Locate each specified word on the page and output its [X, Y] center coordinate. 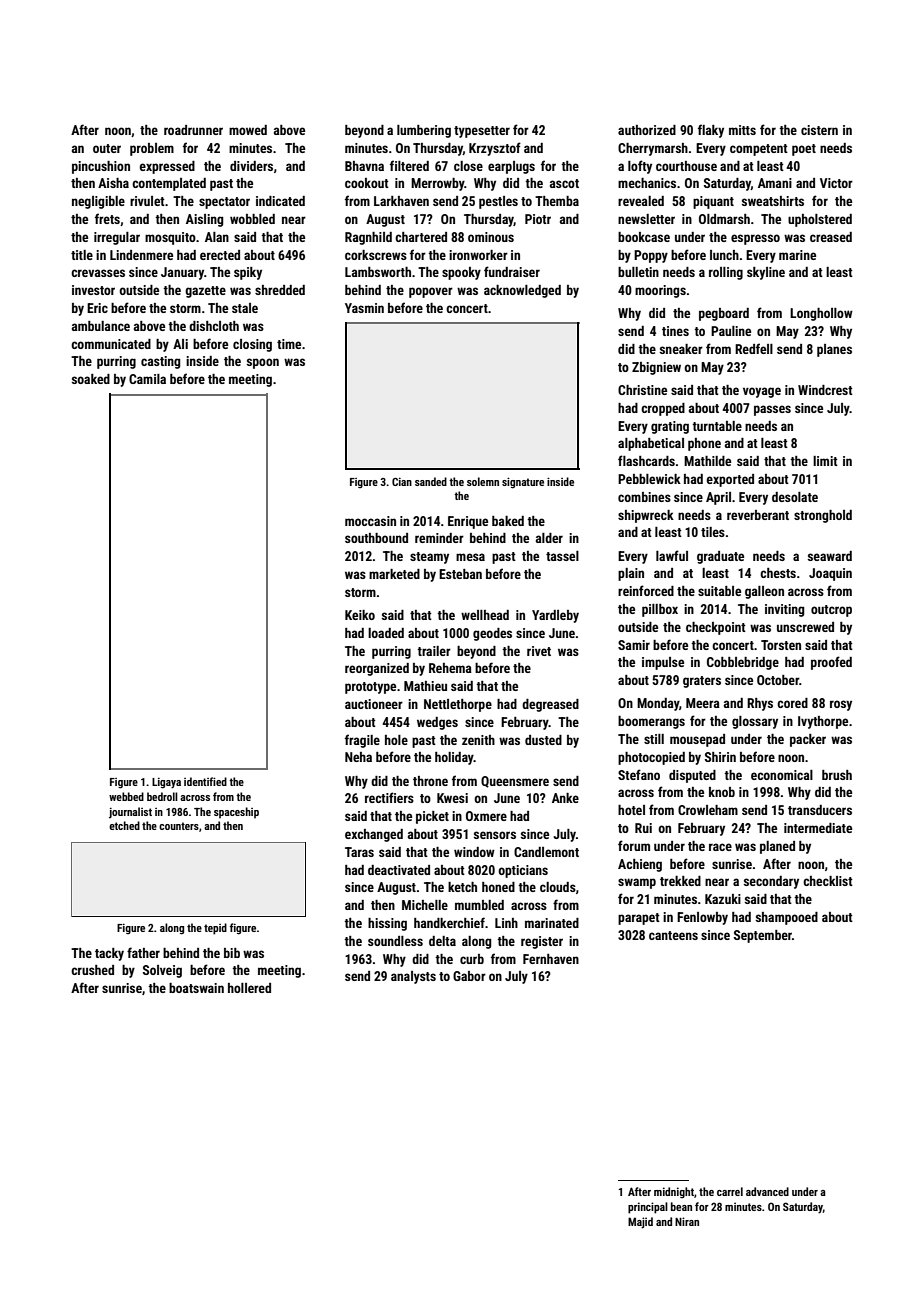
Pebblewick [649, 479]
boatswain [196, 988]
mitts [742, 130]
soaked [91, 379]
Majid [640, 1223]
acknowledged [522, 291]
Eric [97, 308]
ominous [491, 237]
